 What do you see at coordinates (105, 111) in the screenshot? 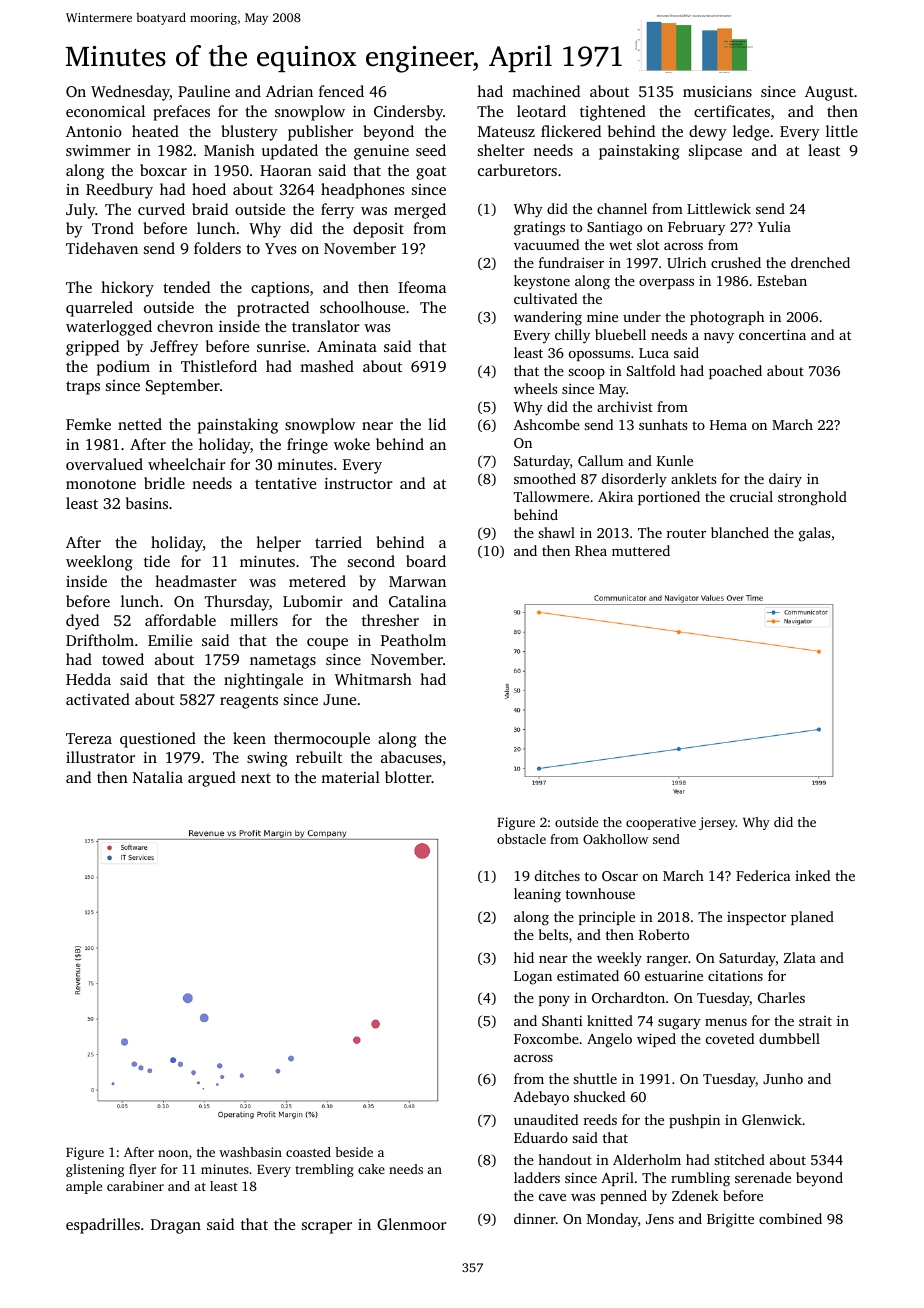
I see `economical` at bounding box center [105, 111].
